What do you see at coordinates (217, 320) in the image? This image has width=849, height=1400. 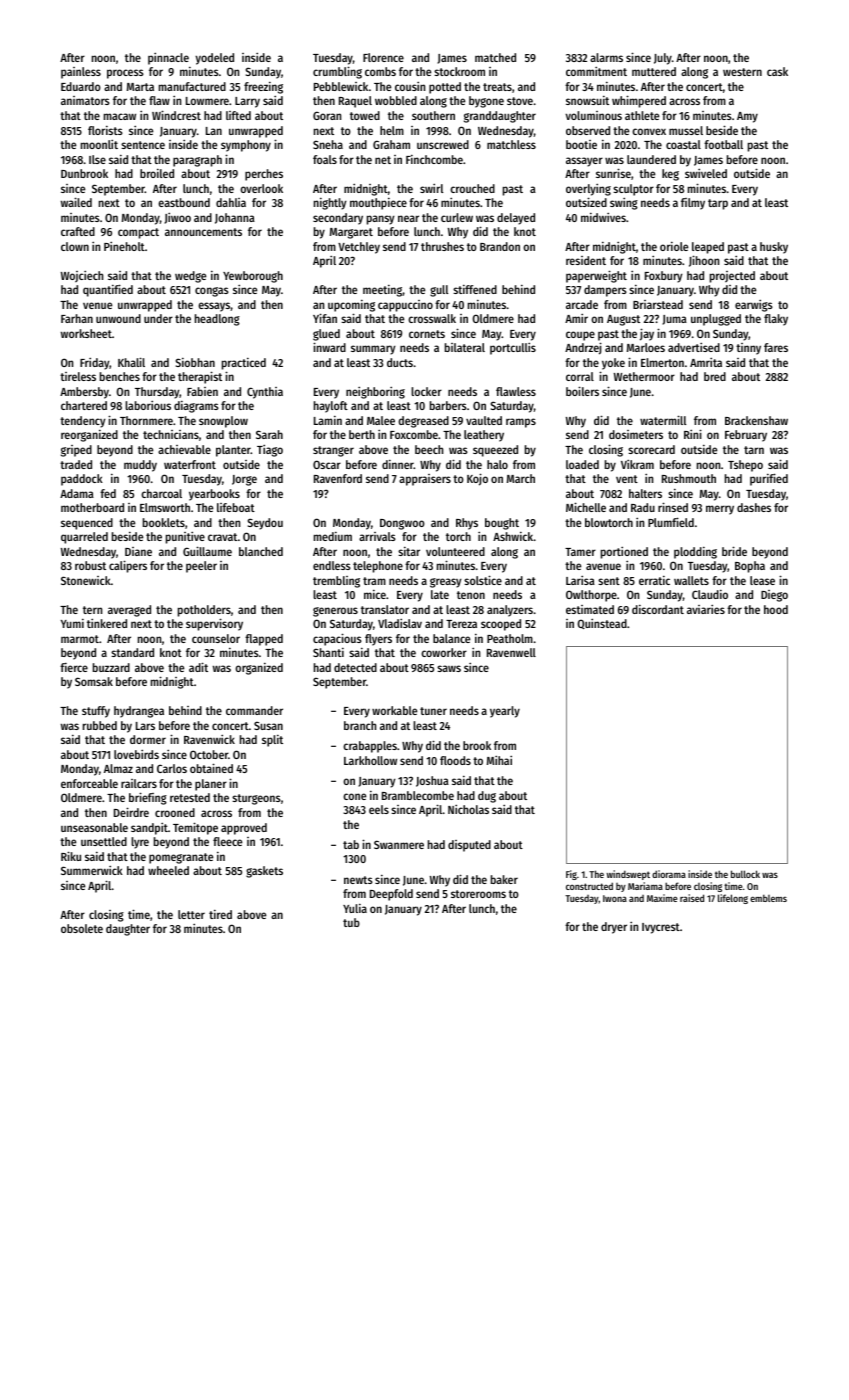 I see `headlong` at bounding box center [217, 320].
